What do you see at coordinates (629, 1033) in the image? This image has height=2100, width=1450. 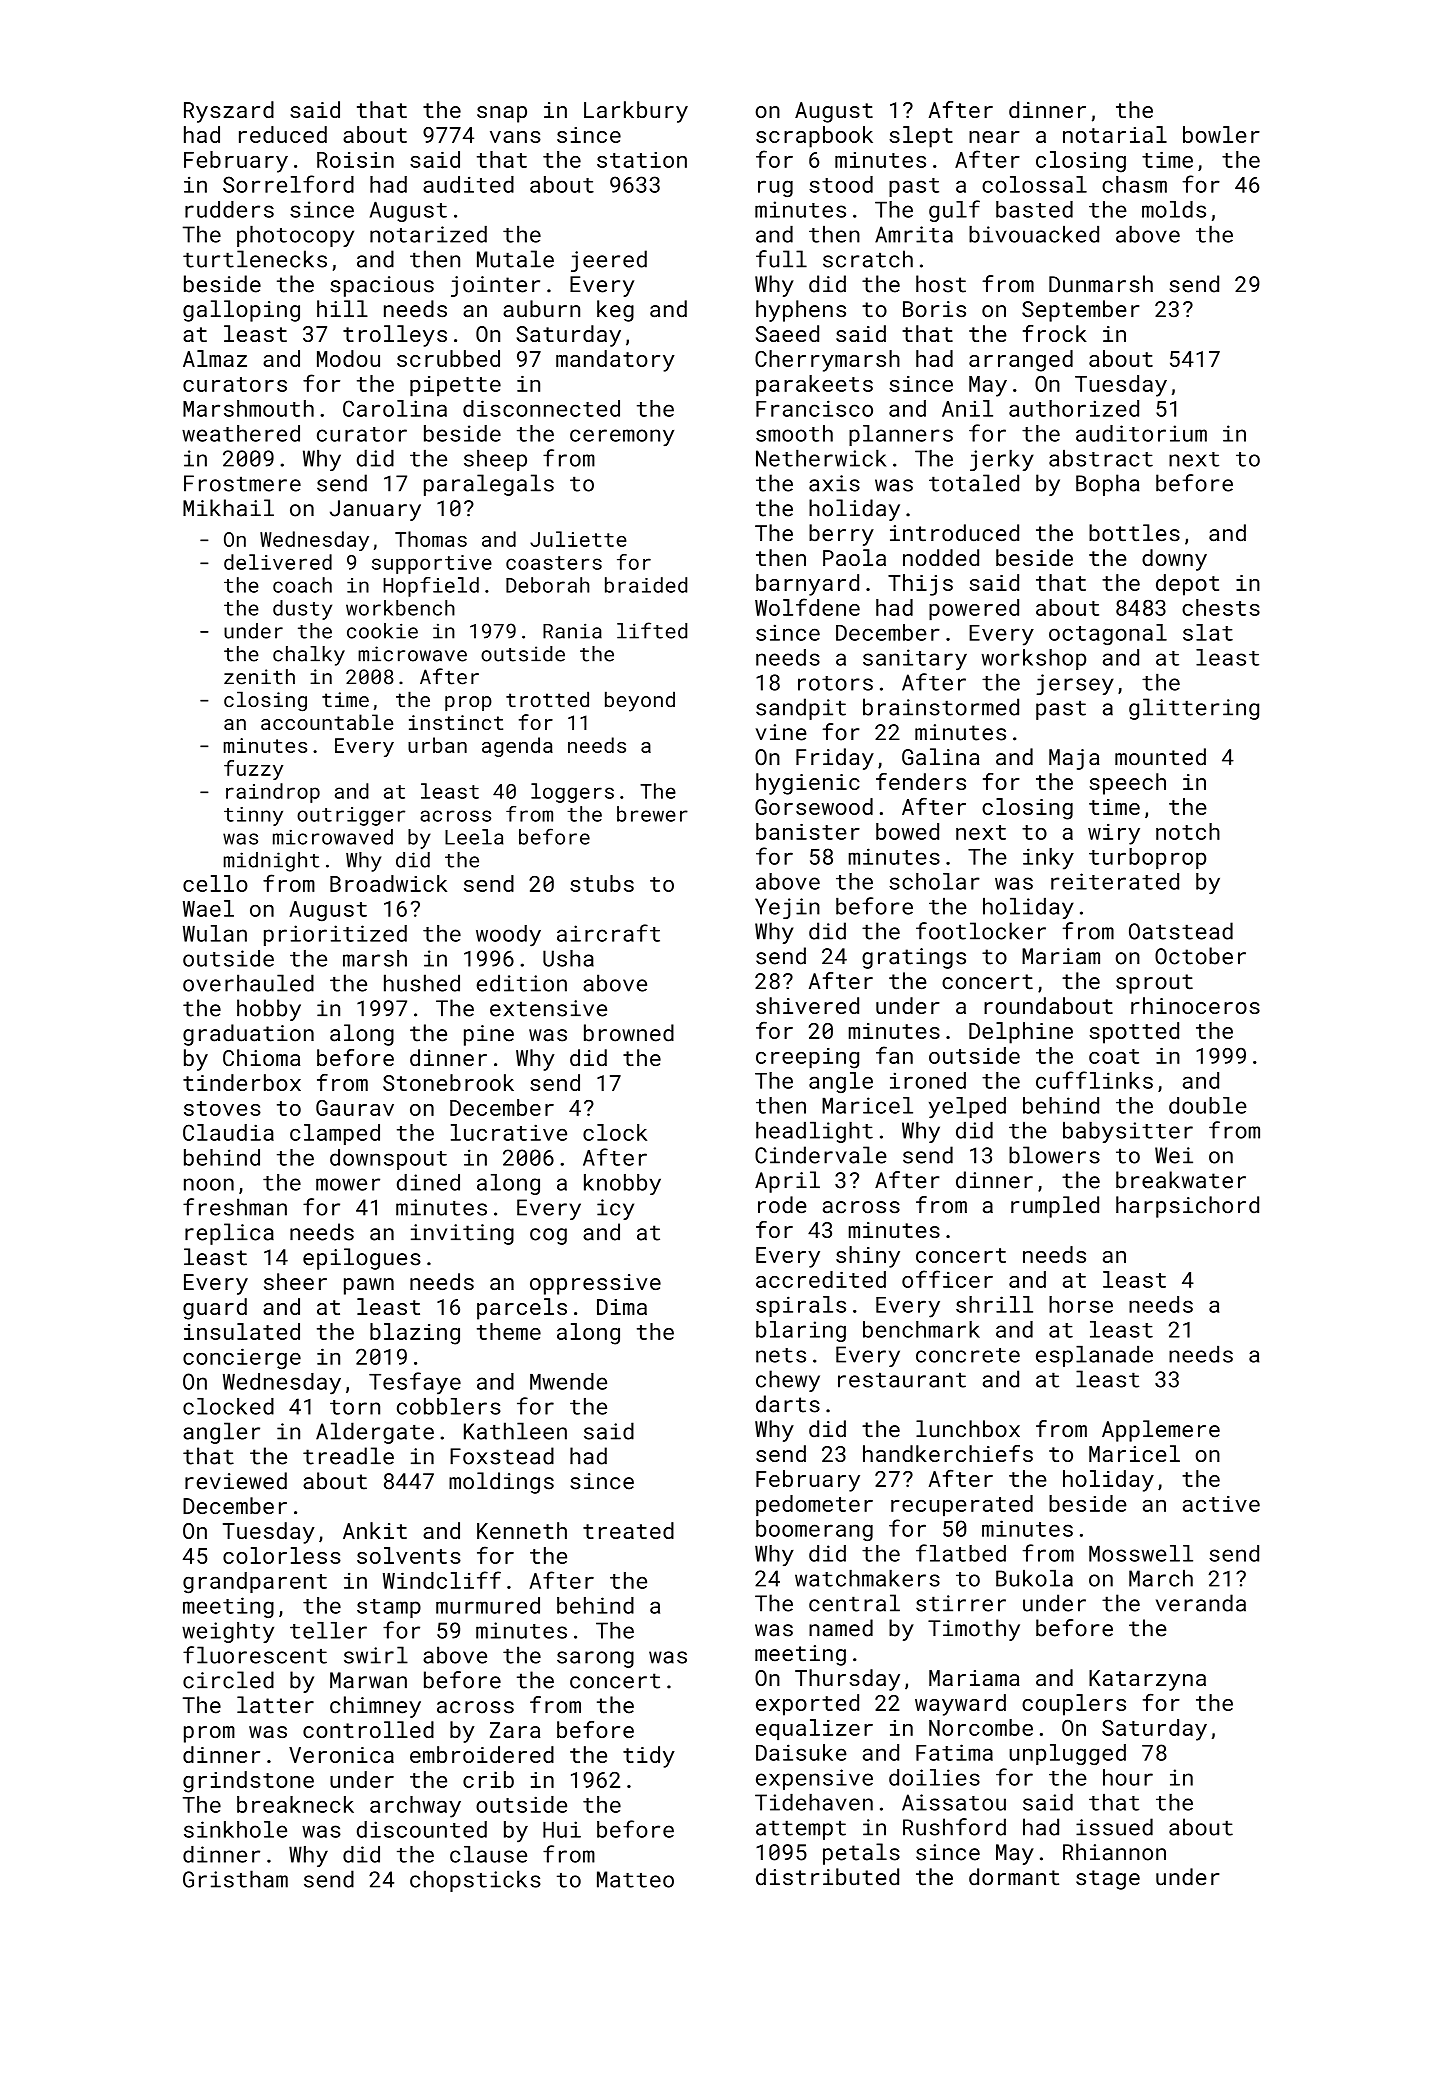 I see `browned` at bounding box center [629, 1033].
